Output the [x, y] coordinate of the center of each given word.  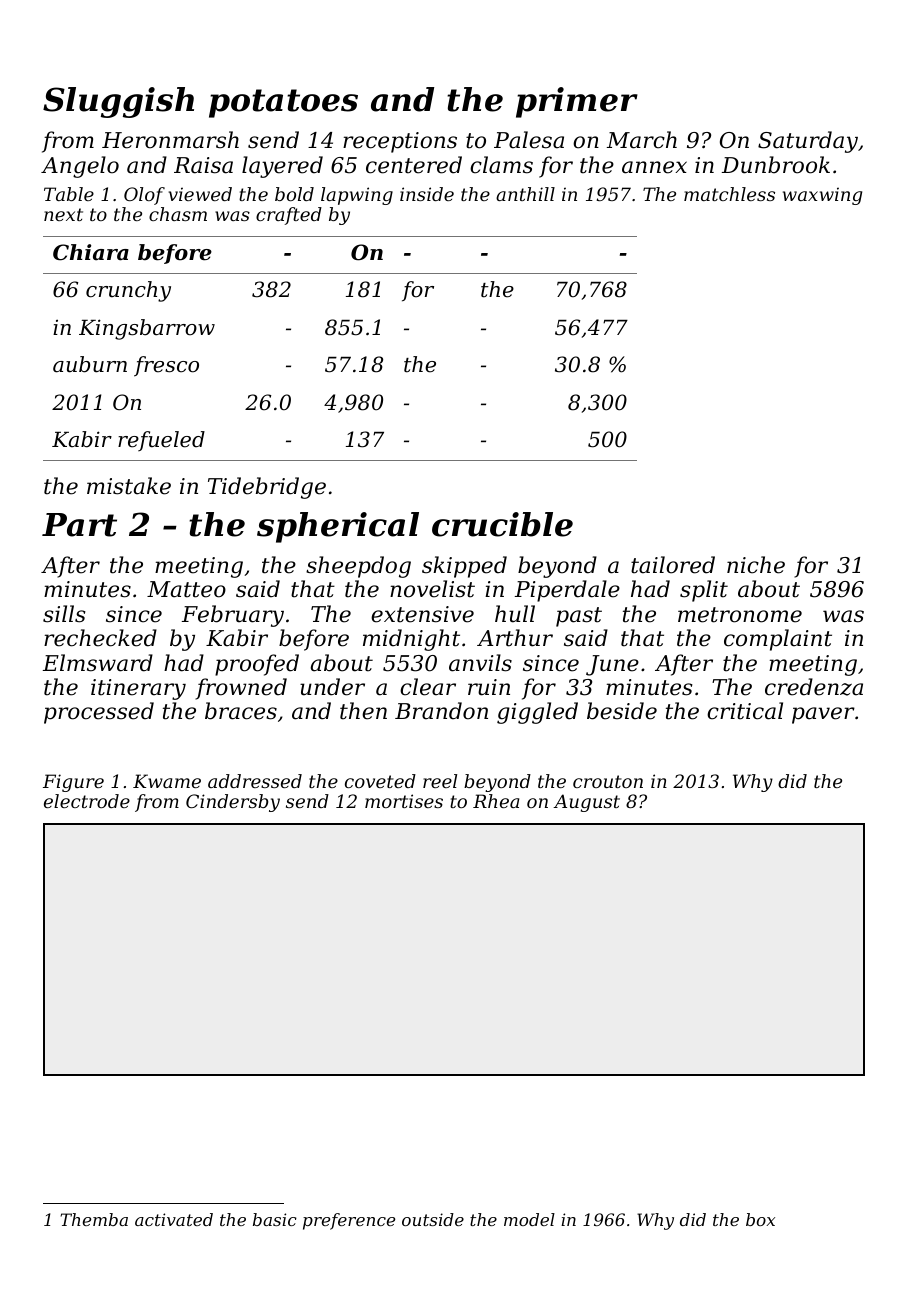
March [642, 140]
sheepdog [358, 567]
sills [64, 614]
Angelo [80, 167]
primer [577, 102]
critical [745, 711]
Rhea [496, 801]
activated [174, 1219]
